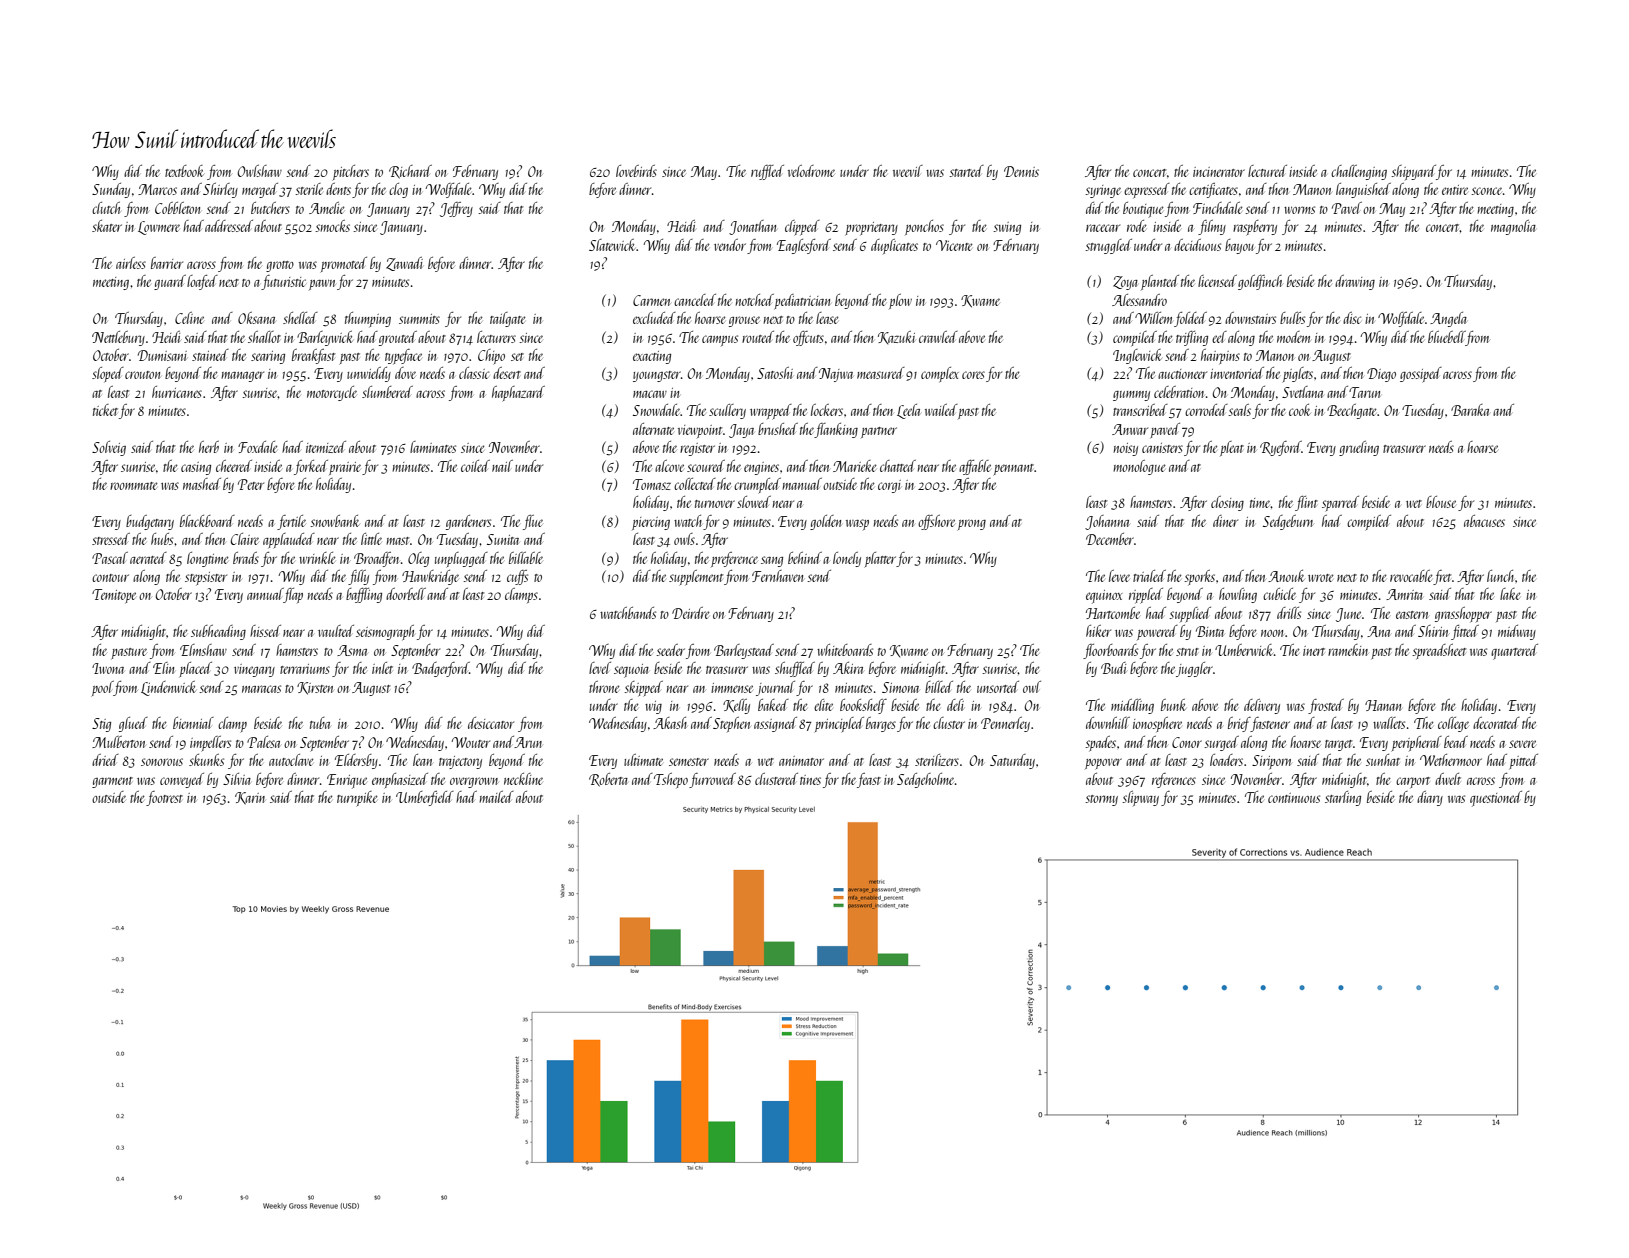 This screenshot has height=1258, width=1629. Describe the element at coordinates (1157, 724) in the screenshot. I see `ionosphere` at that location.
